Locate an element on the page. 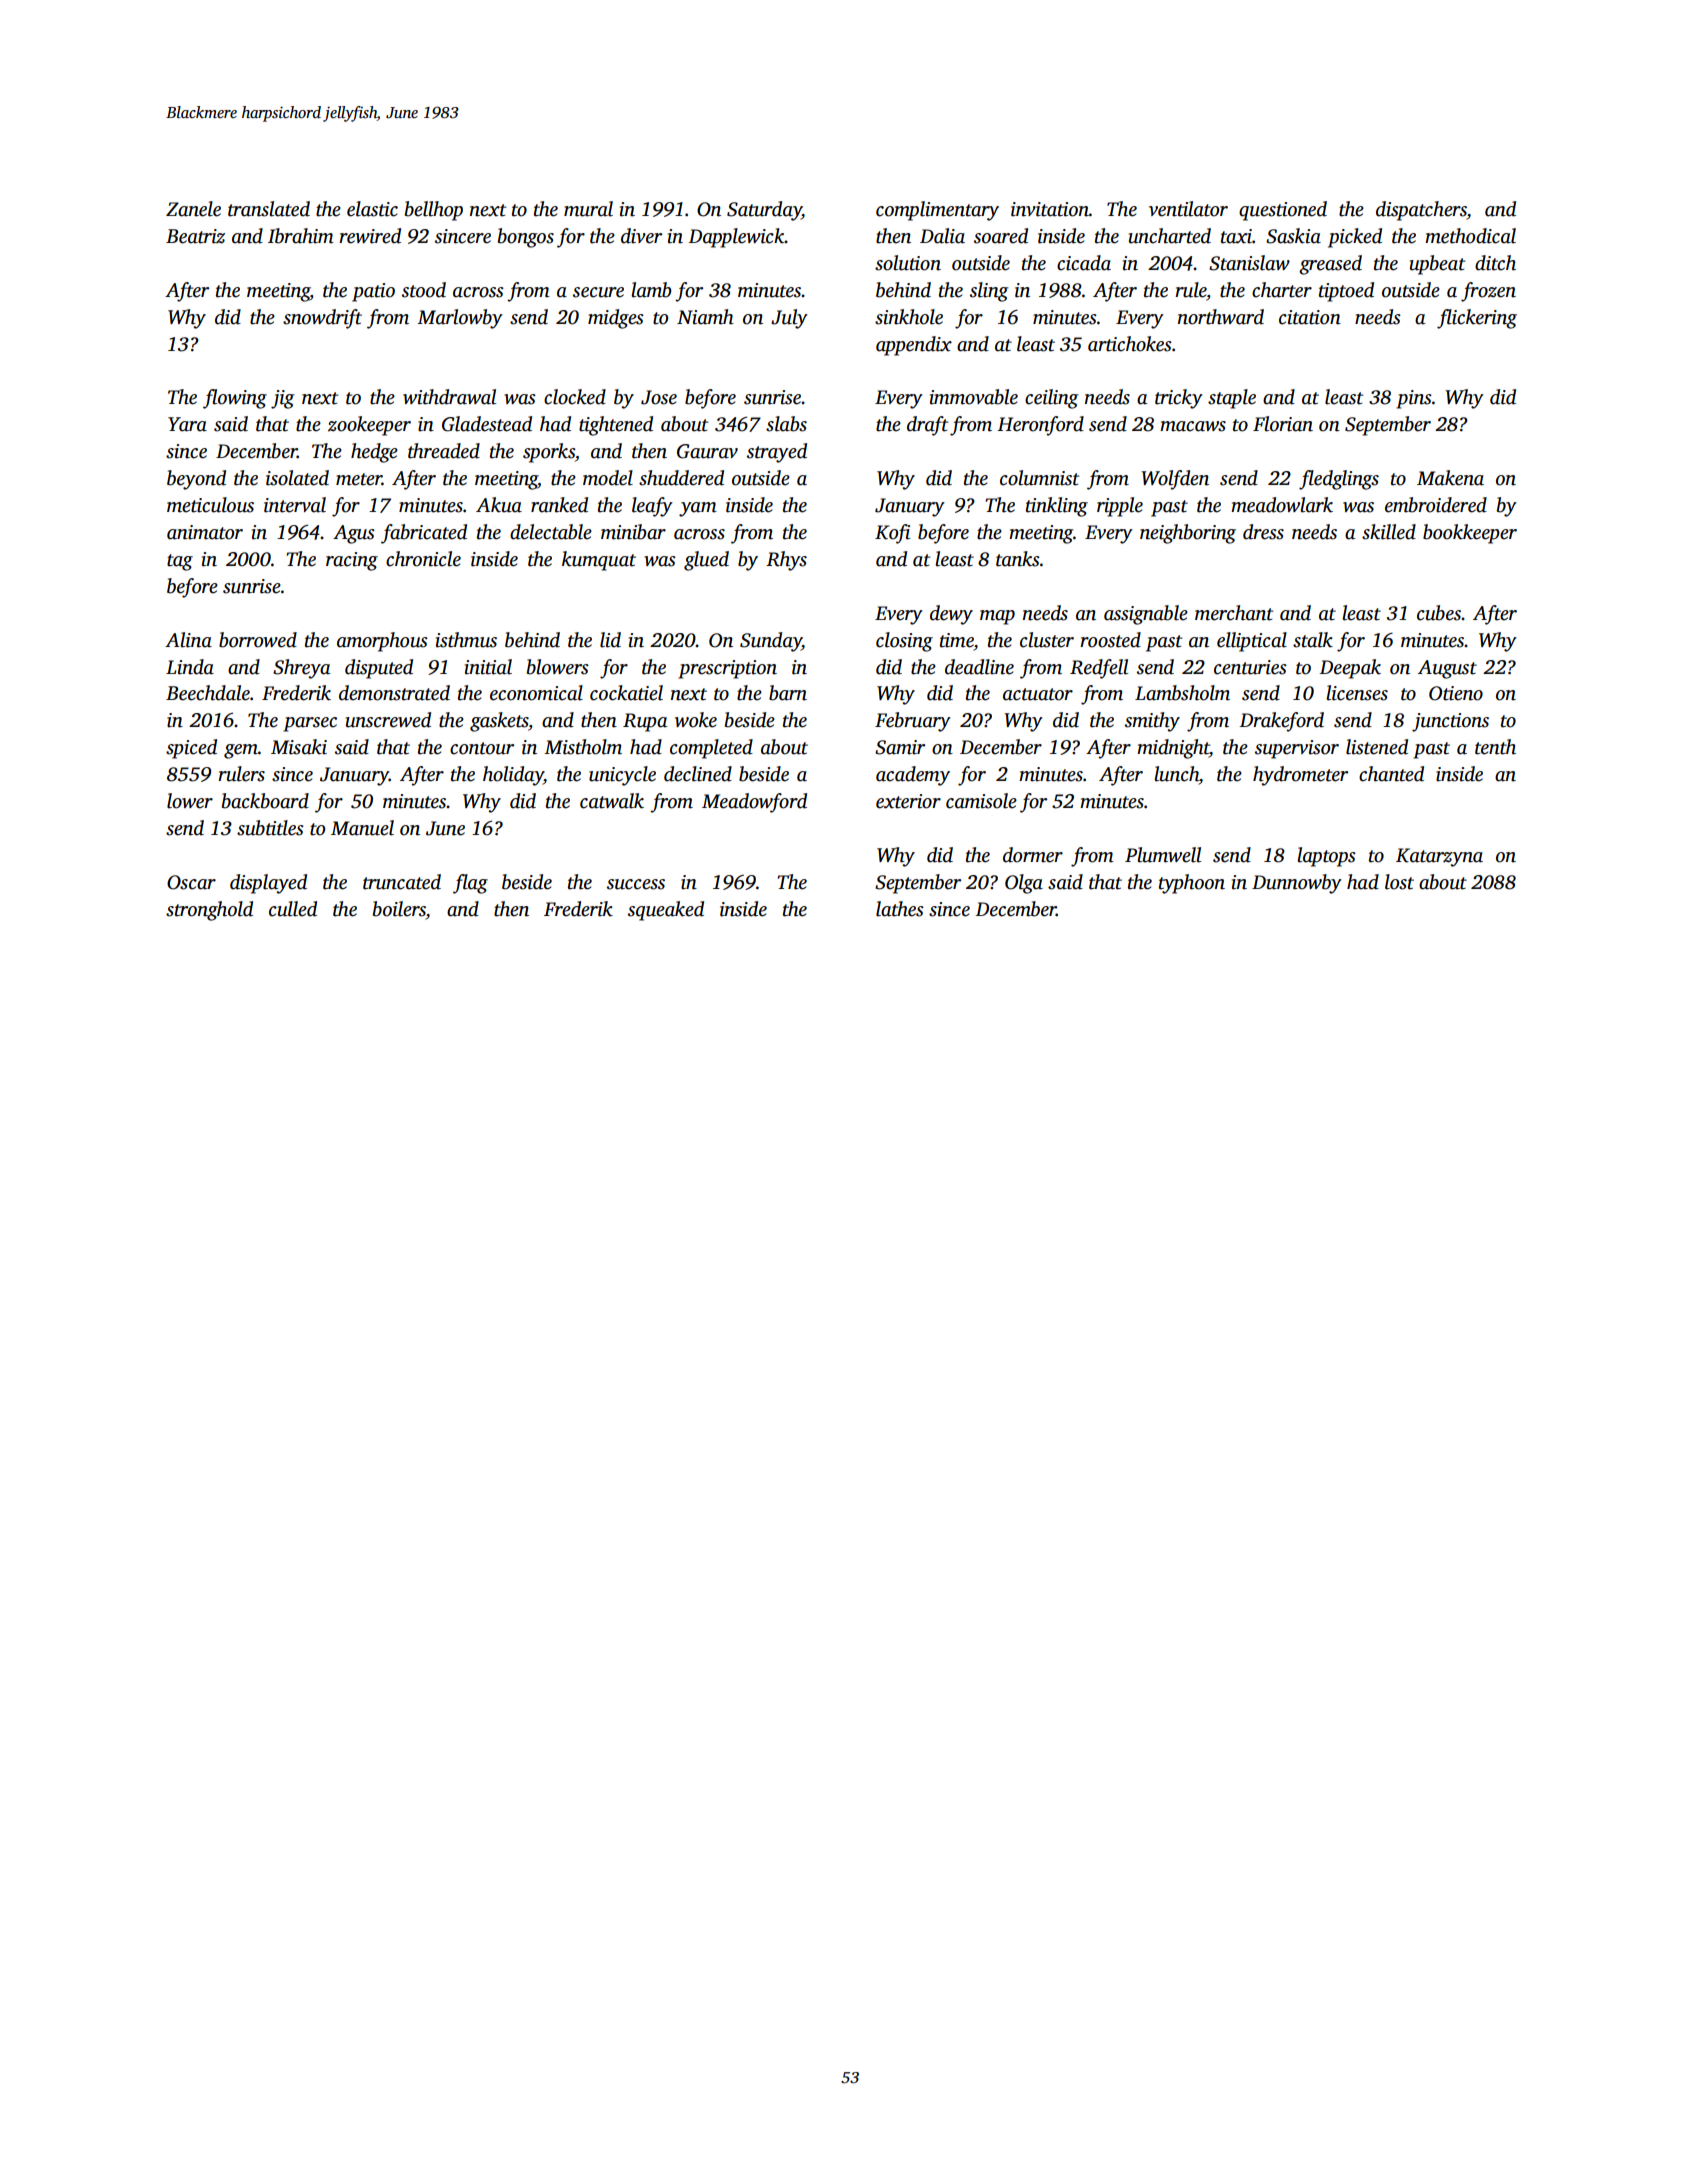 Image resolution: width=1683 pixels, height=2178 pixels. Dalia is located at coordinates (942, 236).
